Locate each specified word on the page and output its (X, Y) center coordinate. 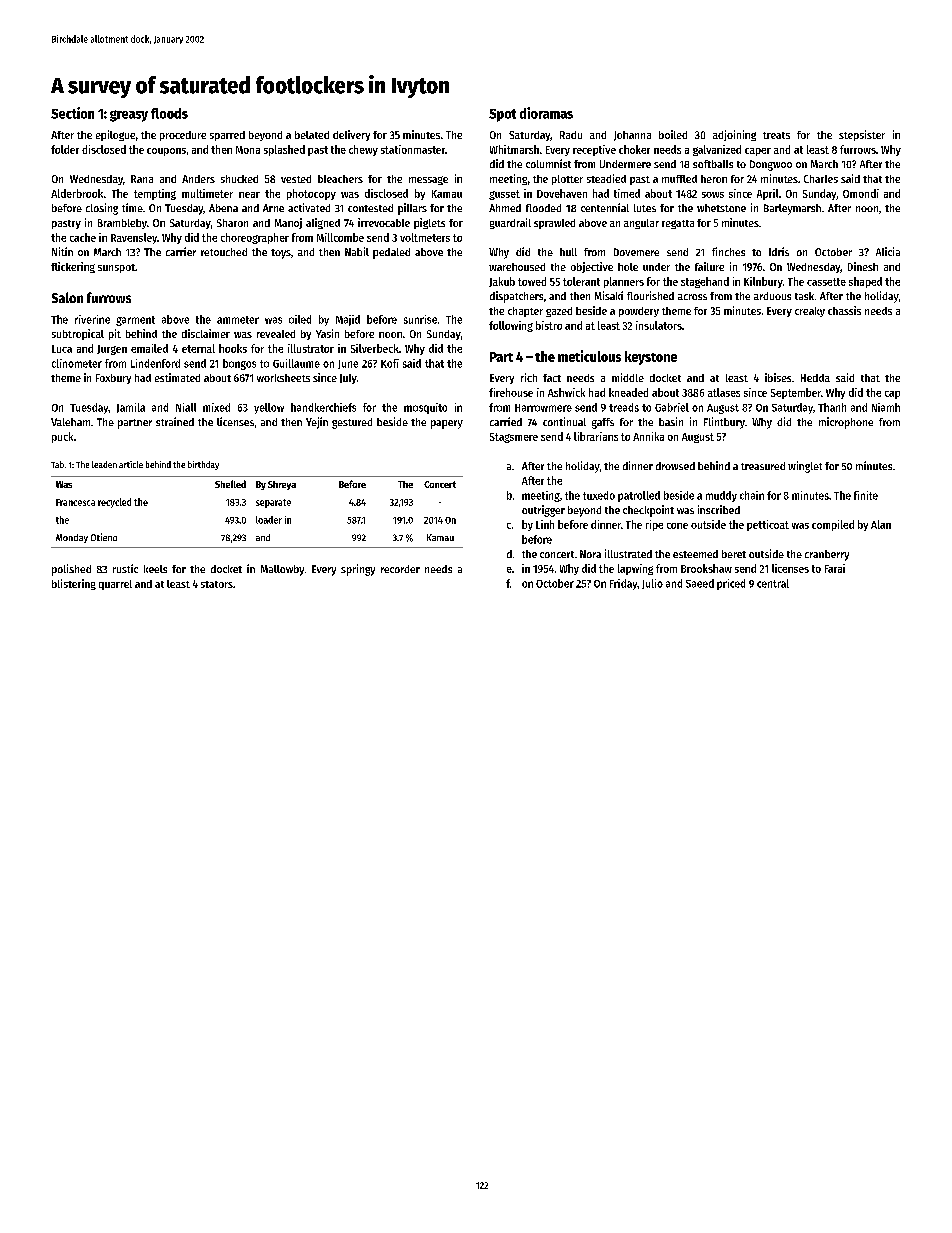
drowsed (675, 466)
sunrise (420, 319)
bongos (239, 364)
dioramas (546, 113)
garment (135, 321)
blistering (74, 584)
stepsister (862, 135)
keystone (651, 358)
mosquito (425, 408)
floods (169, 113)
